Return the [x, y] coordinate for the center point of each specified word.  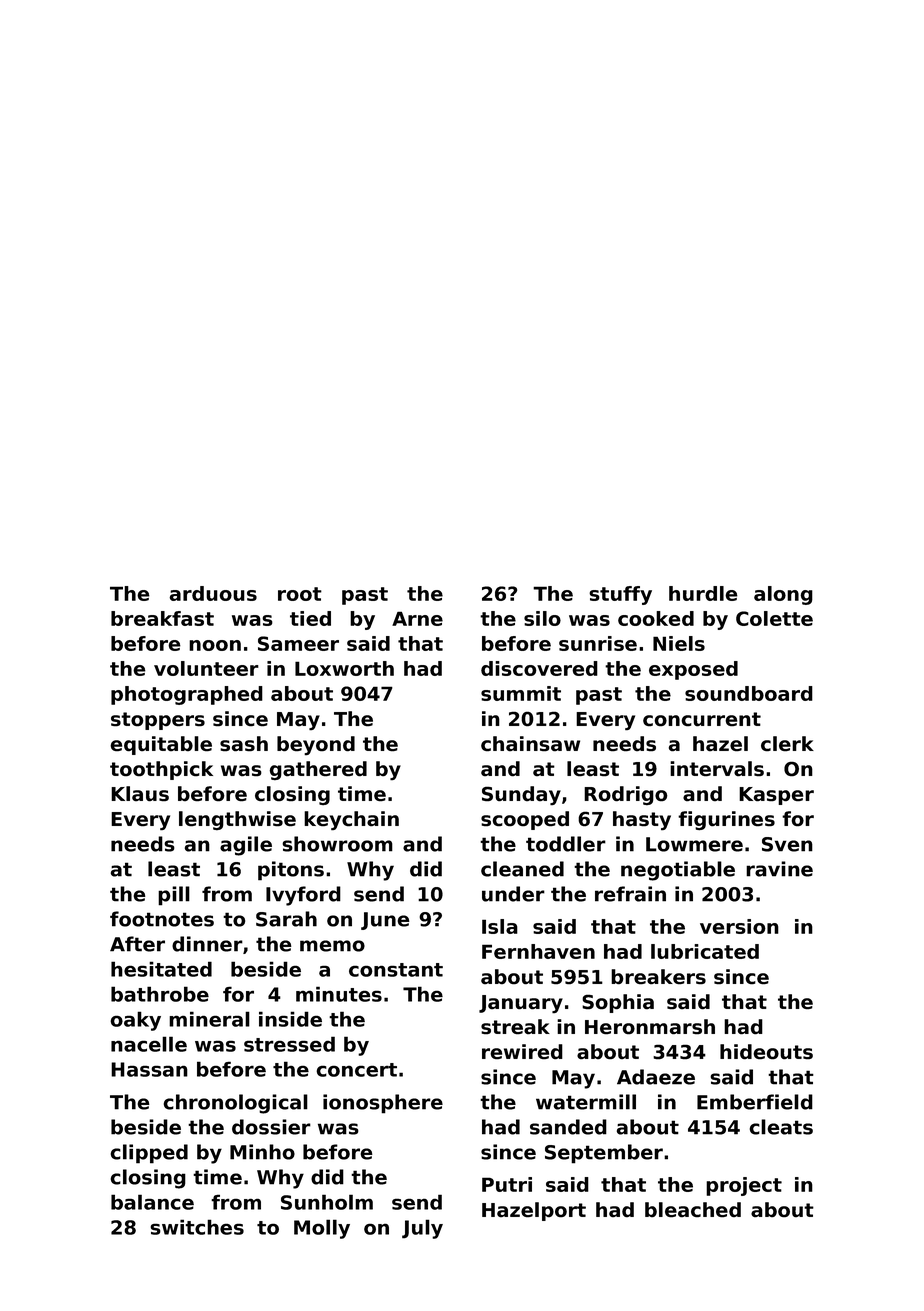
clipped [149, 1154]
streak [515, 1027]
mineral [209, 1019]
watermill [586, 1102]
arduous [213, 593]
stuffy [620, 595]
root [300, 594]
